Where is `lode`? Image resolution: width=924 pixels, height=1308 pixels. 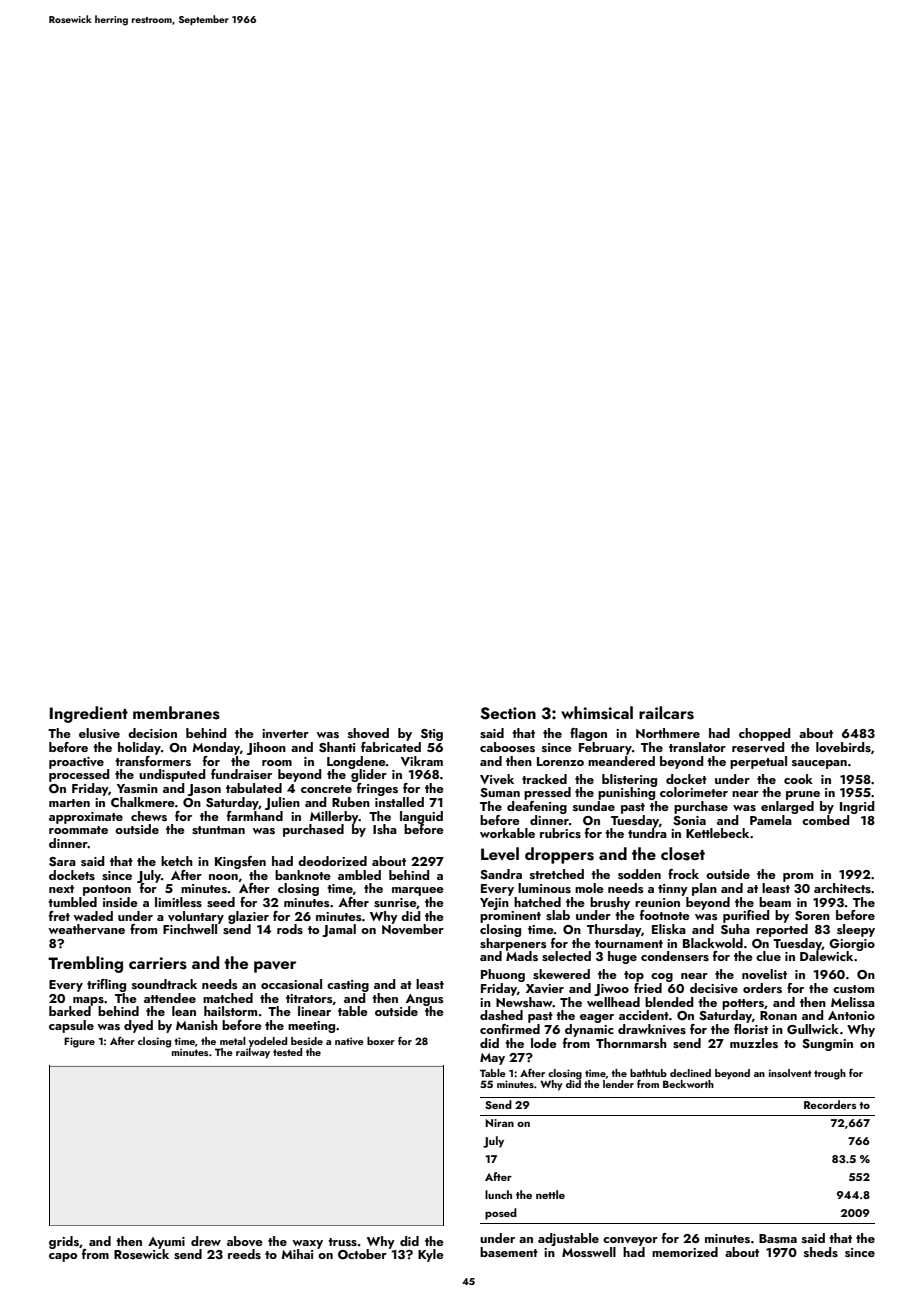 lode is located at coordinates (544, 1043).
